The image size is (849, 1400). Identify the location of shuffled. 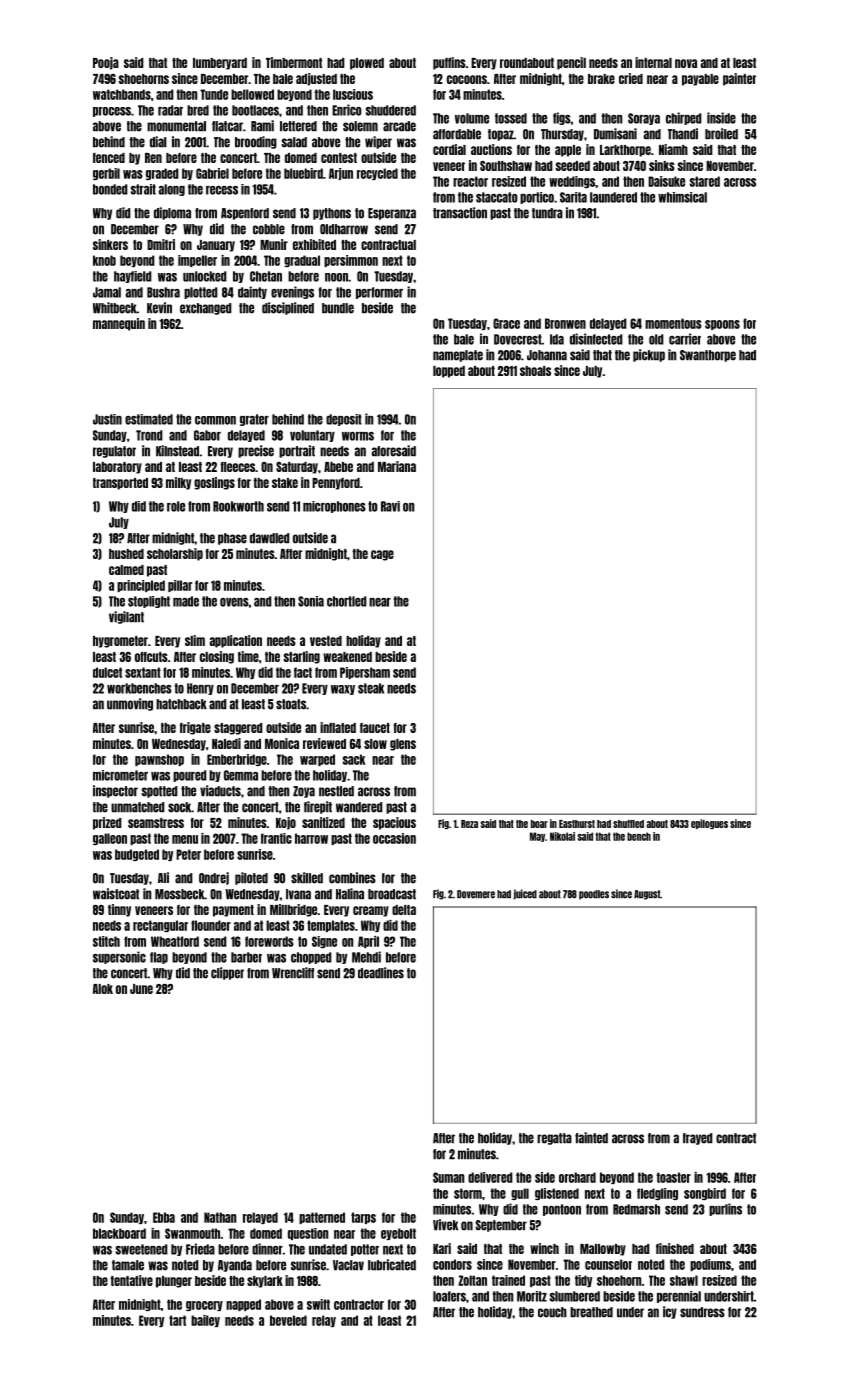
(628, 824).
